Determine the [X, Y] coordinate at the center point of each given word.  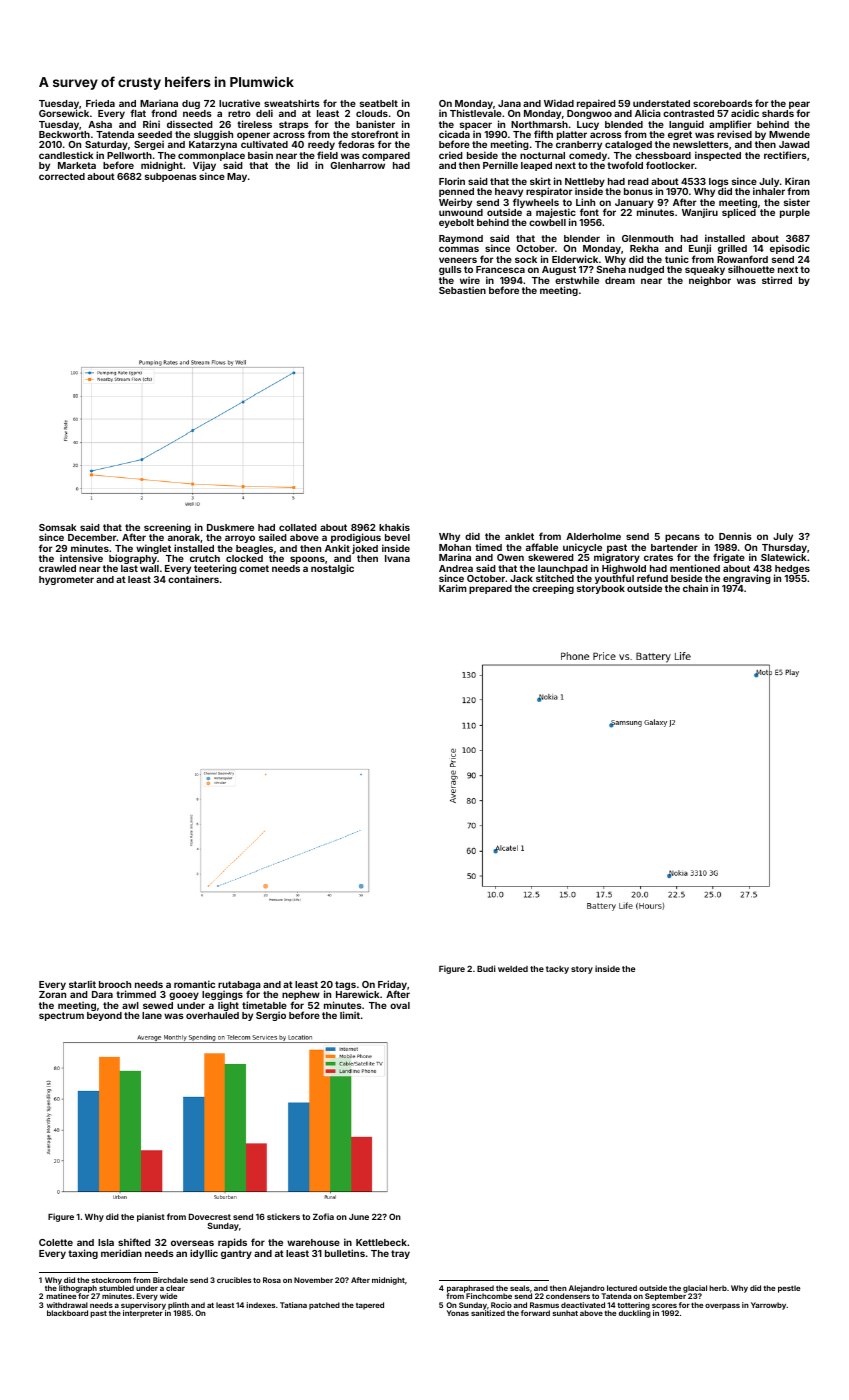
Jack [521, 578]
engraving [747, 579]
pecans [682, 538]
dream [620, 280]
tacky [557, 970]
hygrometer [66, 580]
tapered [370, 1306]
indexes [260, 1305]
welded [513, 969]
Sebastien [462, 290]
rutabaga [239, 986]
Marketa [77, 165]
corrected [62, 176]
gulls [450, 270]
